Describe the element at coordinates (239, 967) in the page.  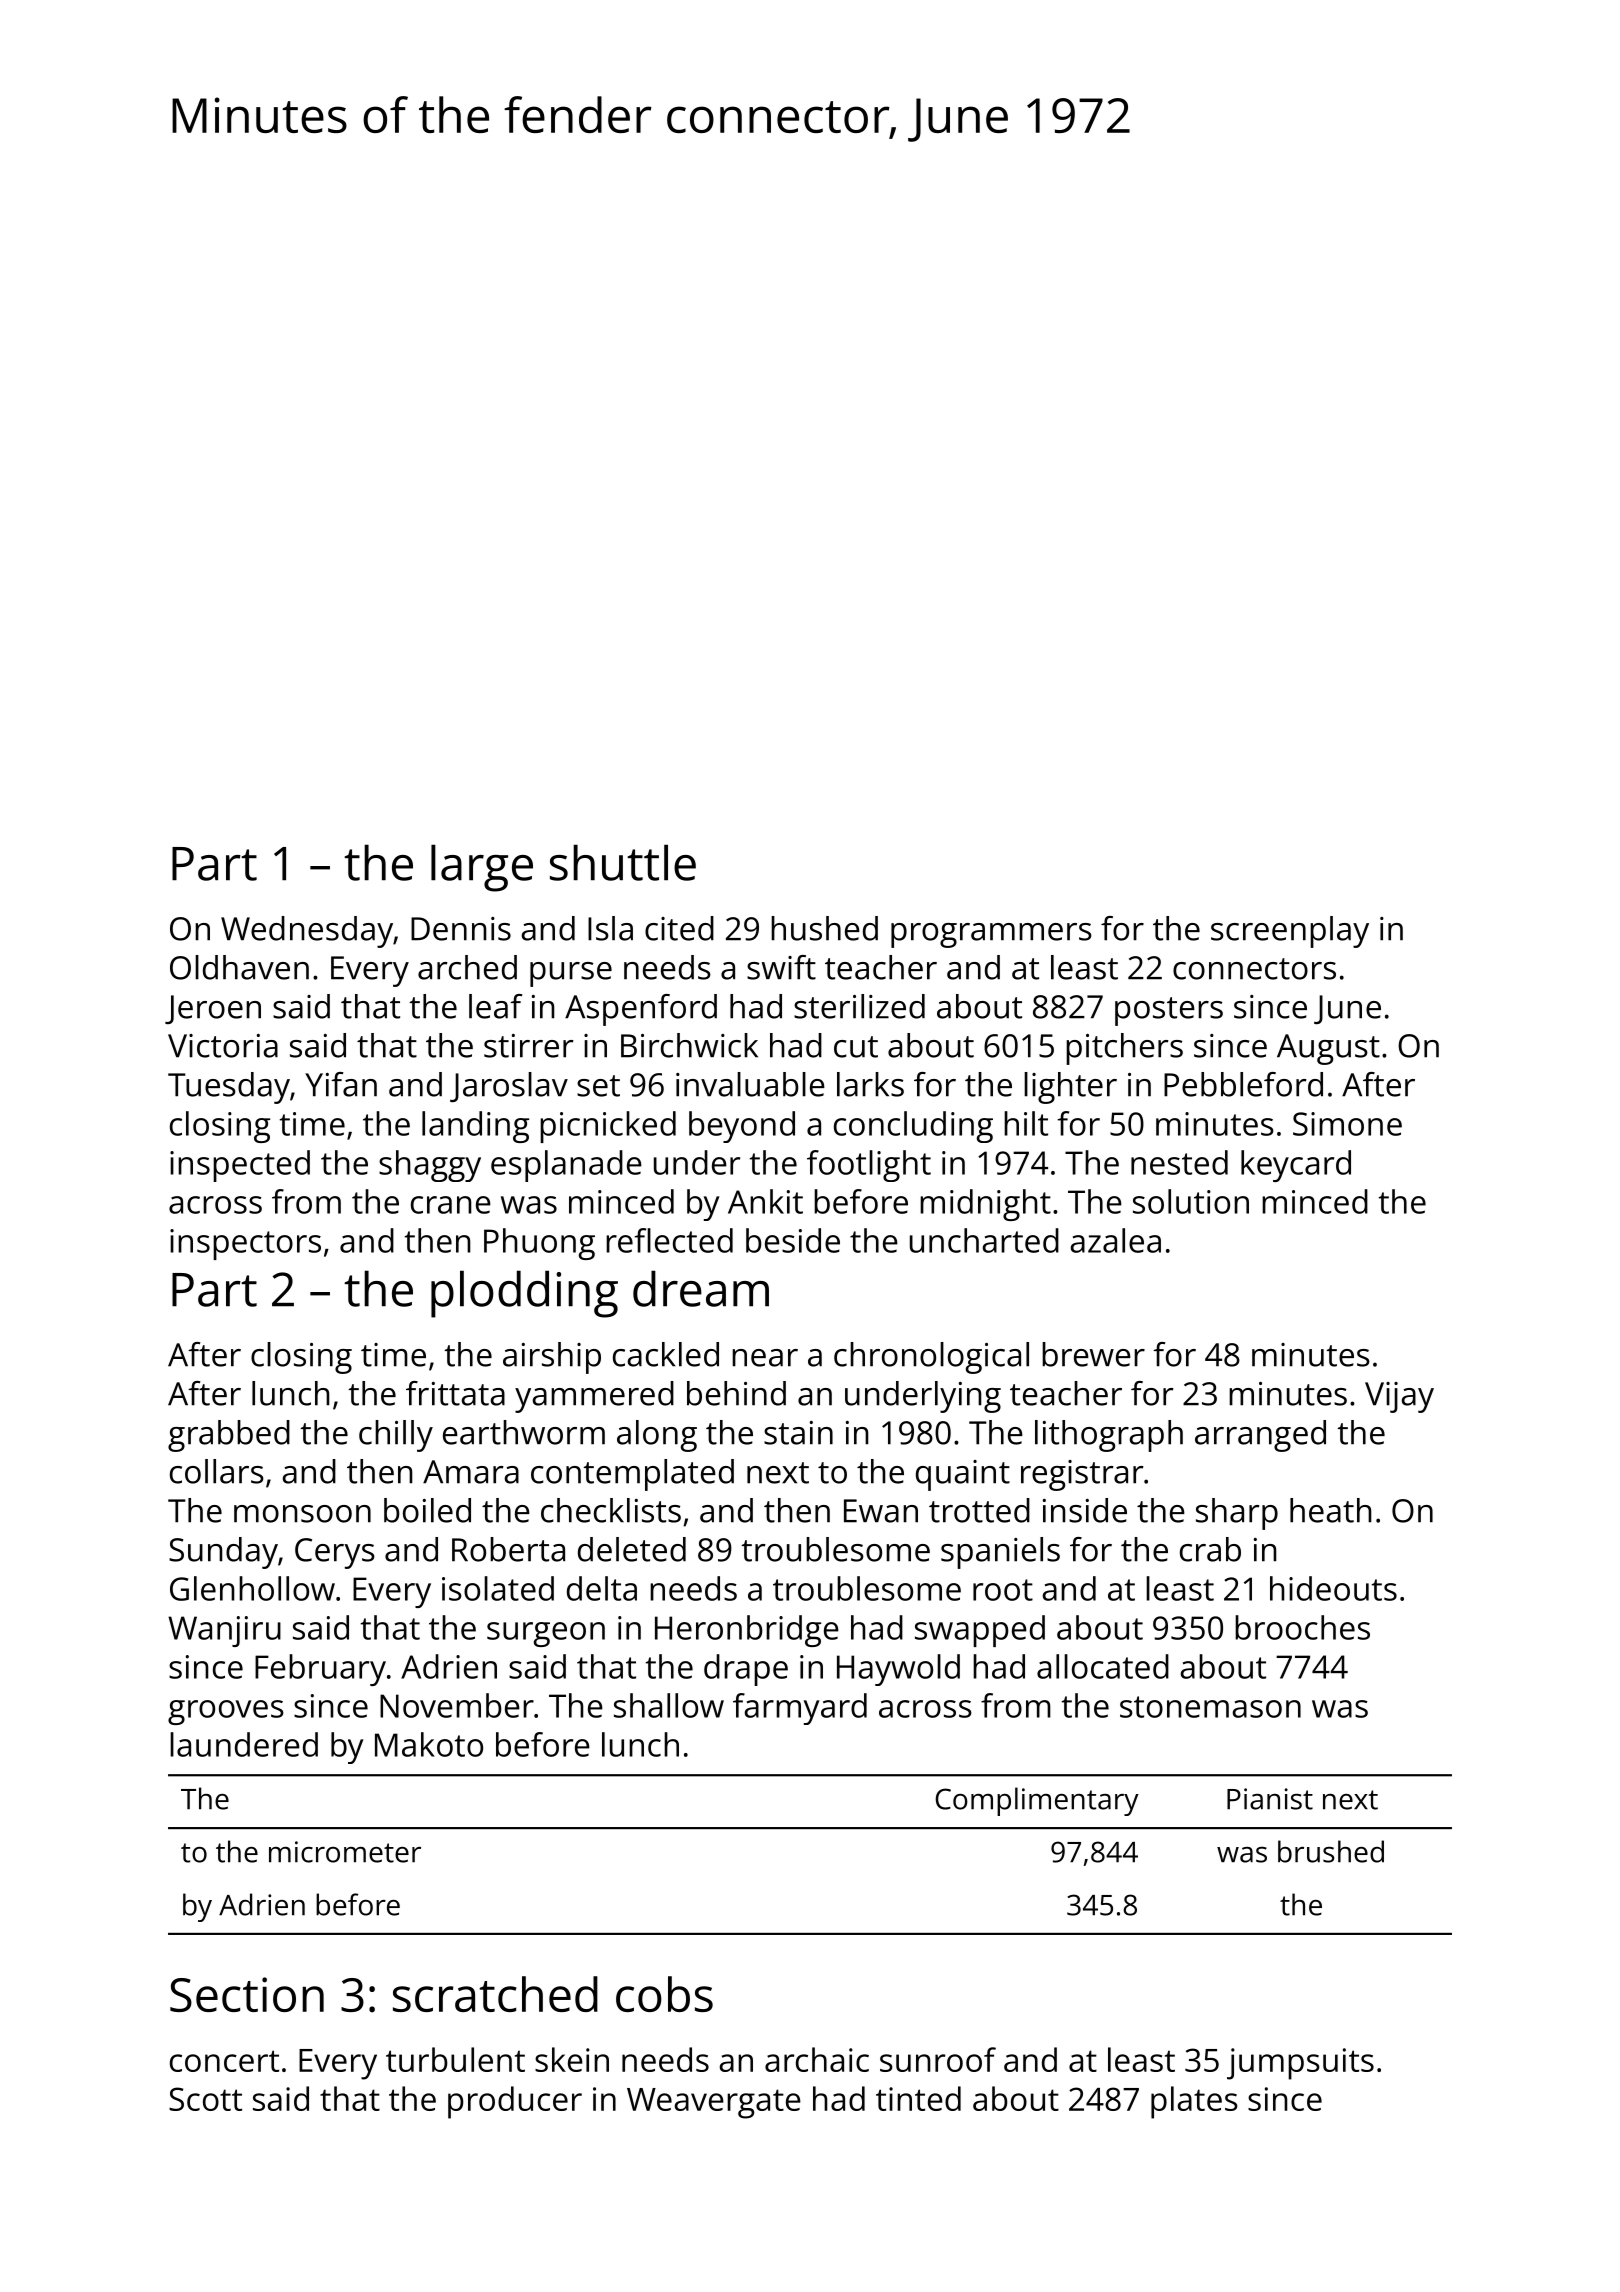
I see `Oldhaven` at that location.
